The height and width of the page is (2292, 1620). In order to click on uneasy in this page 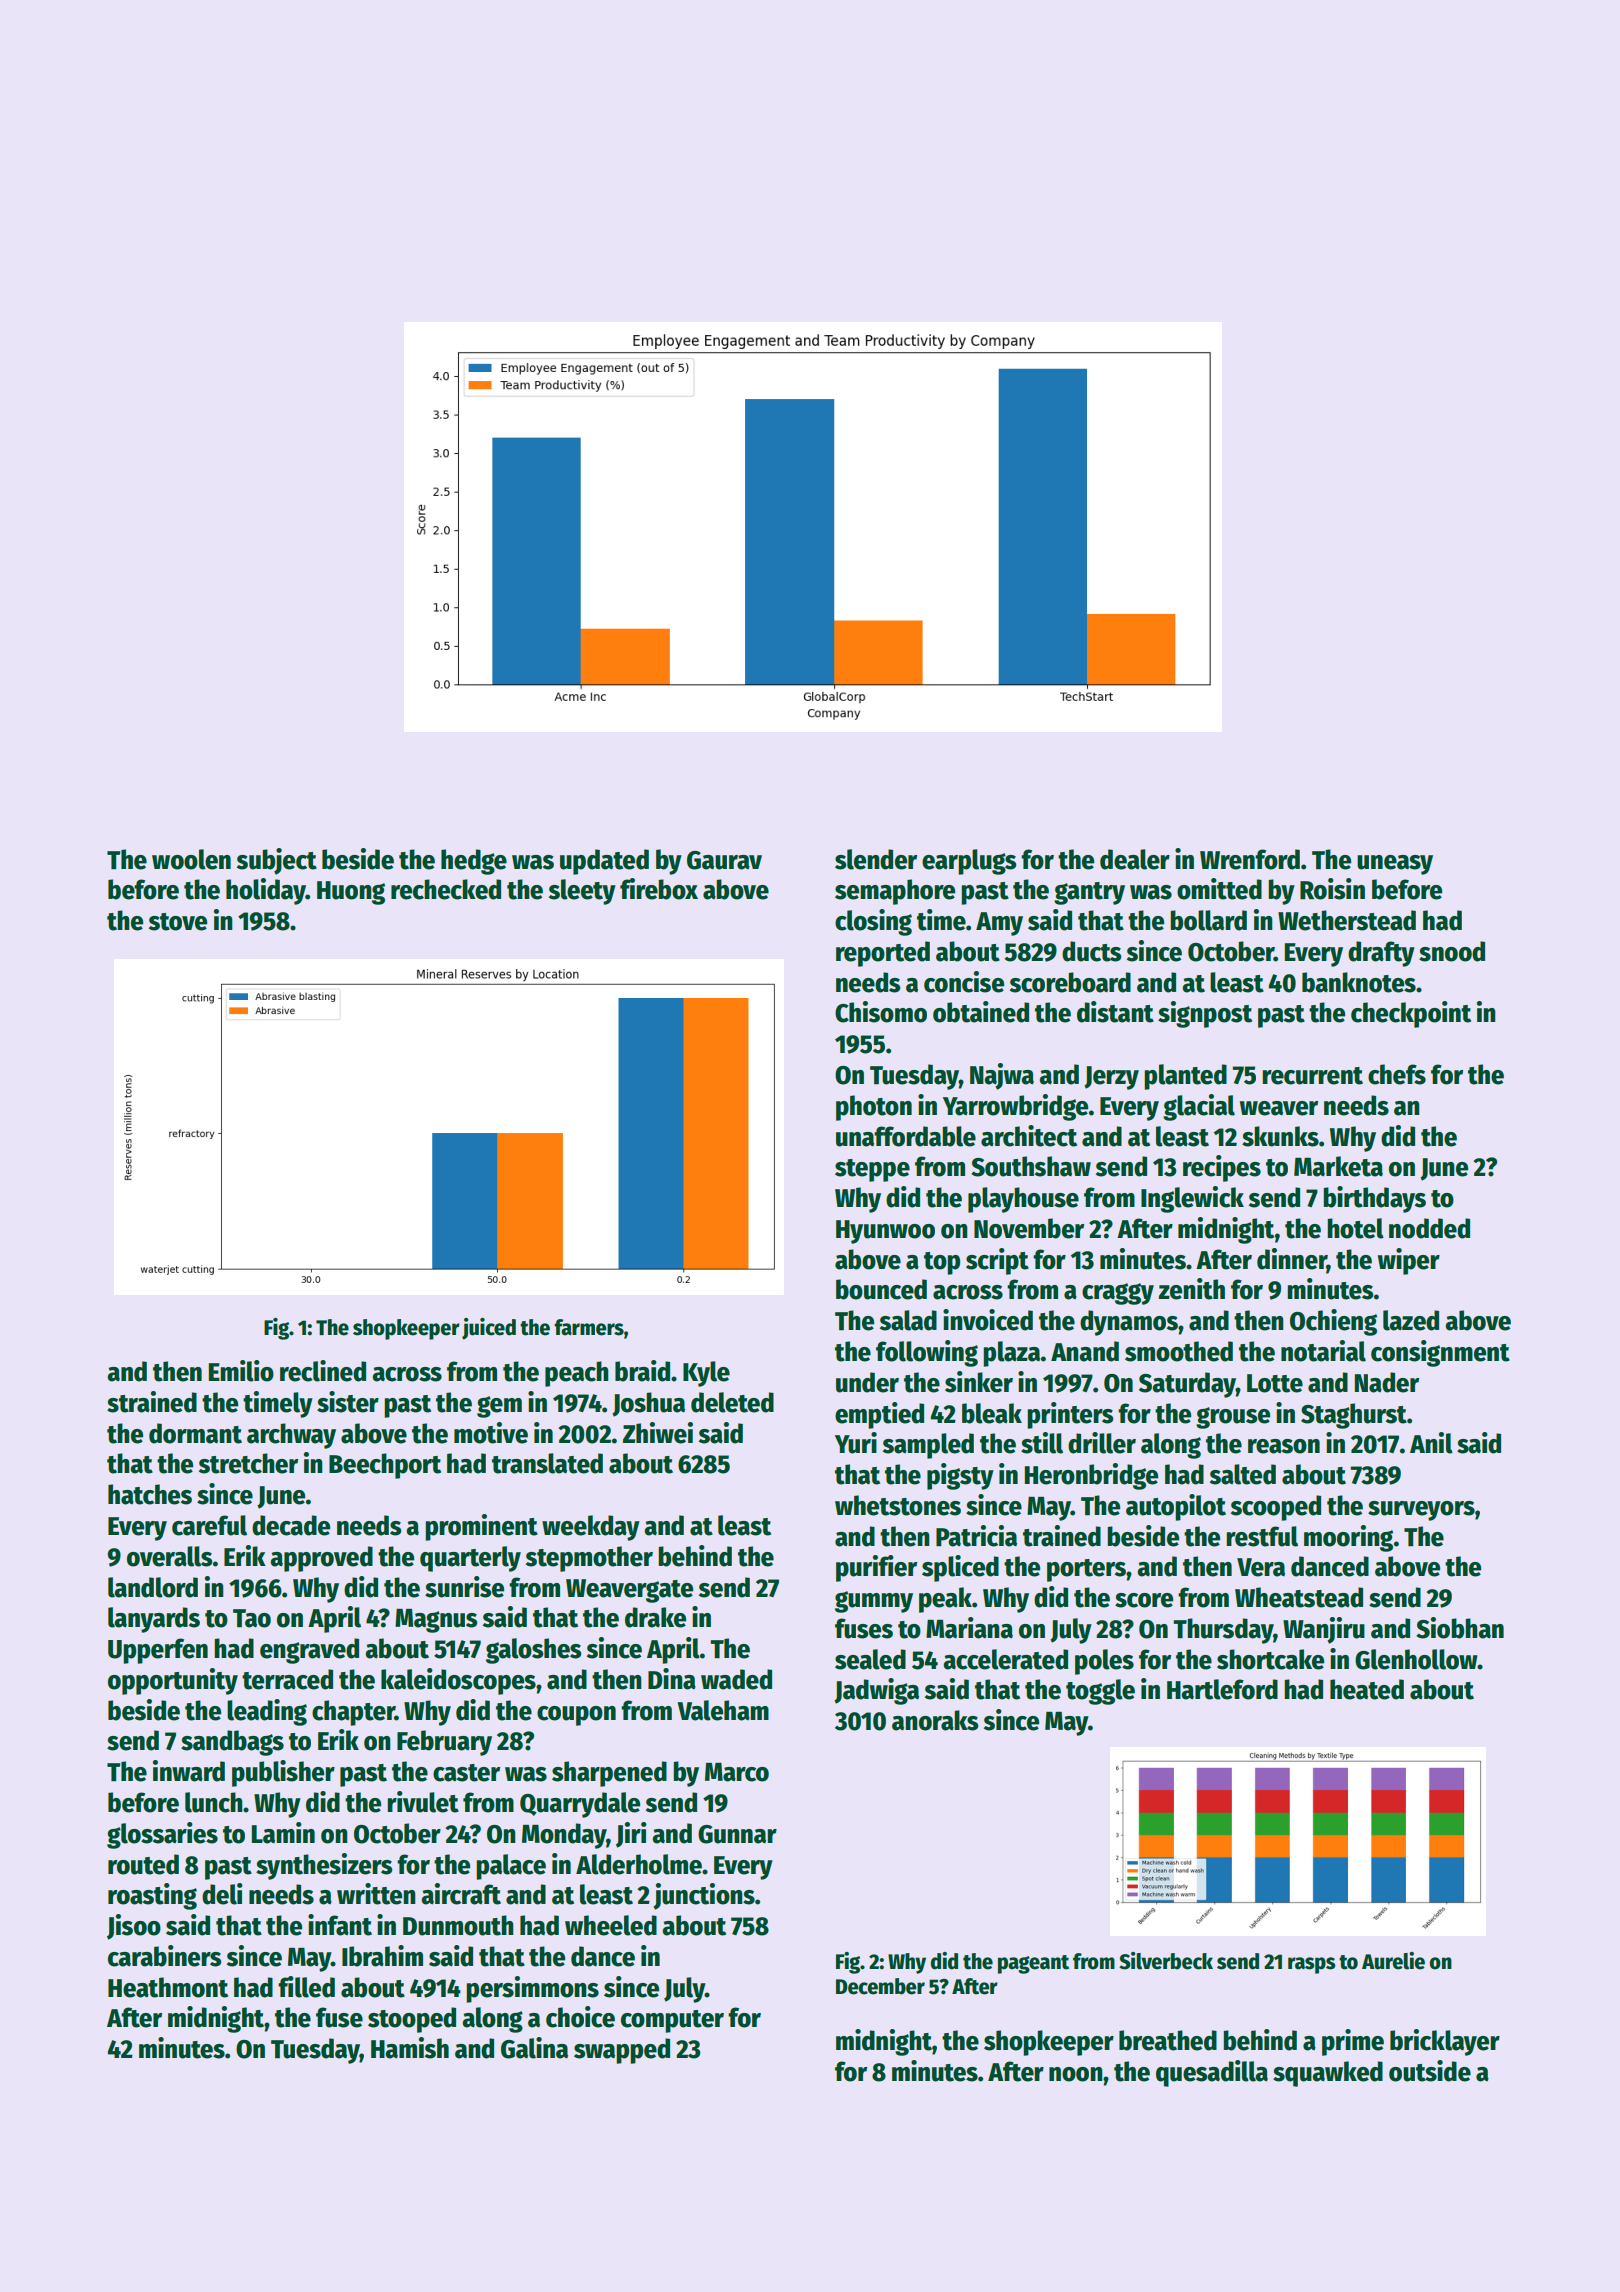, I will do `click(1395, 865)`.
